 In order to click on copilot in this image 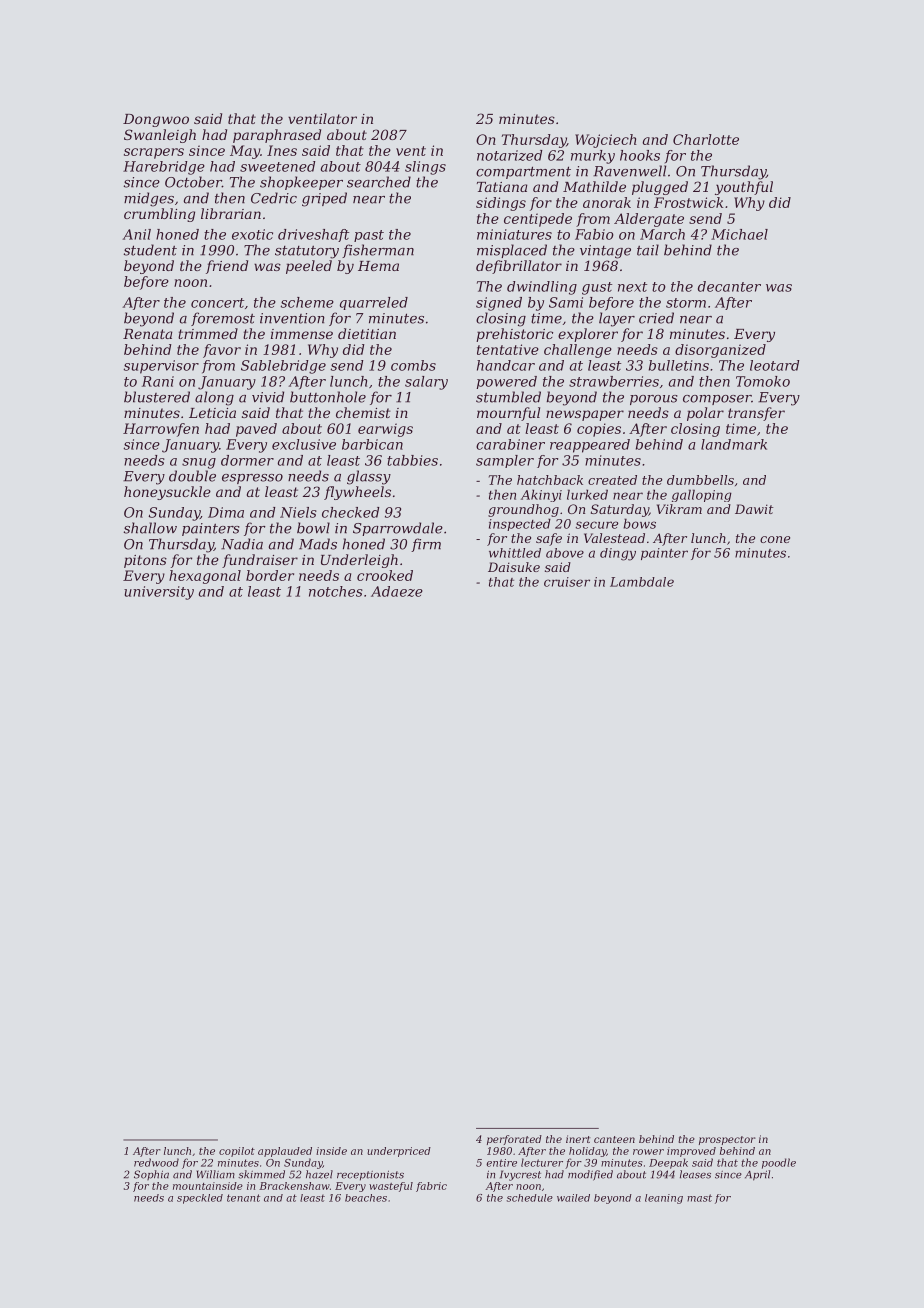, I will do `click(237, 1152)`.
